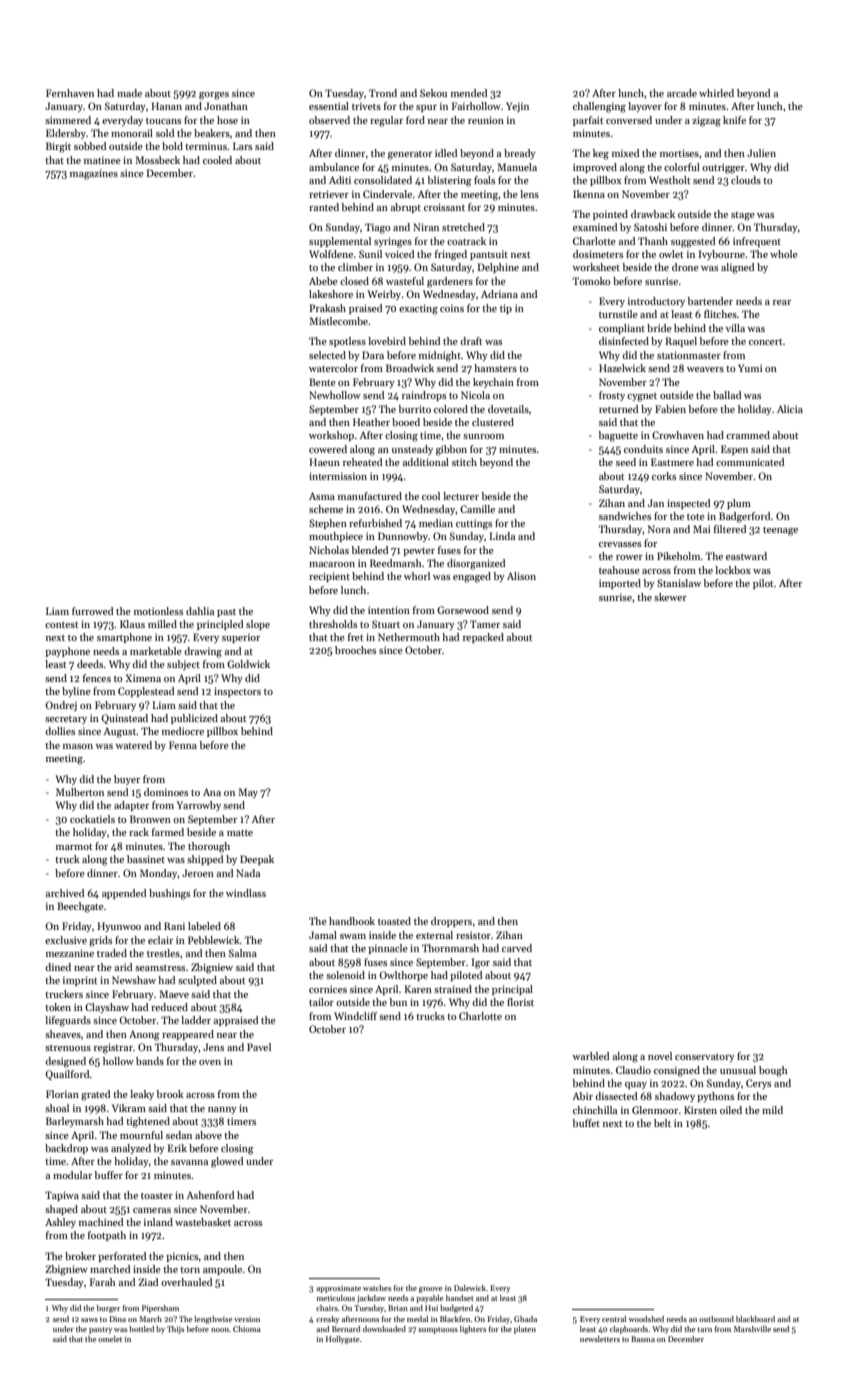 Image resolution: width=849 pixels, height=1400 pixels. Describe the element at coordinates (110, 1339) in the screenshot. I see `omelet` at that location.
